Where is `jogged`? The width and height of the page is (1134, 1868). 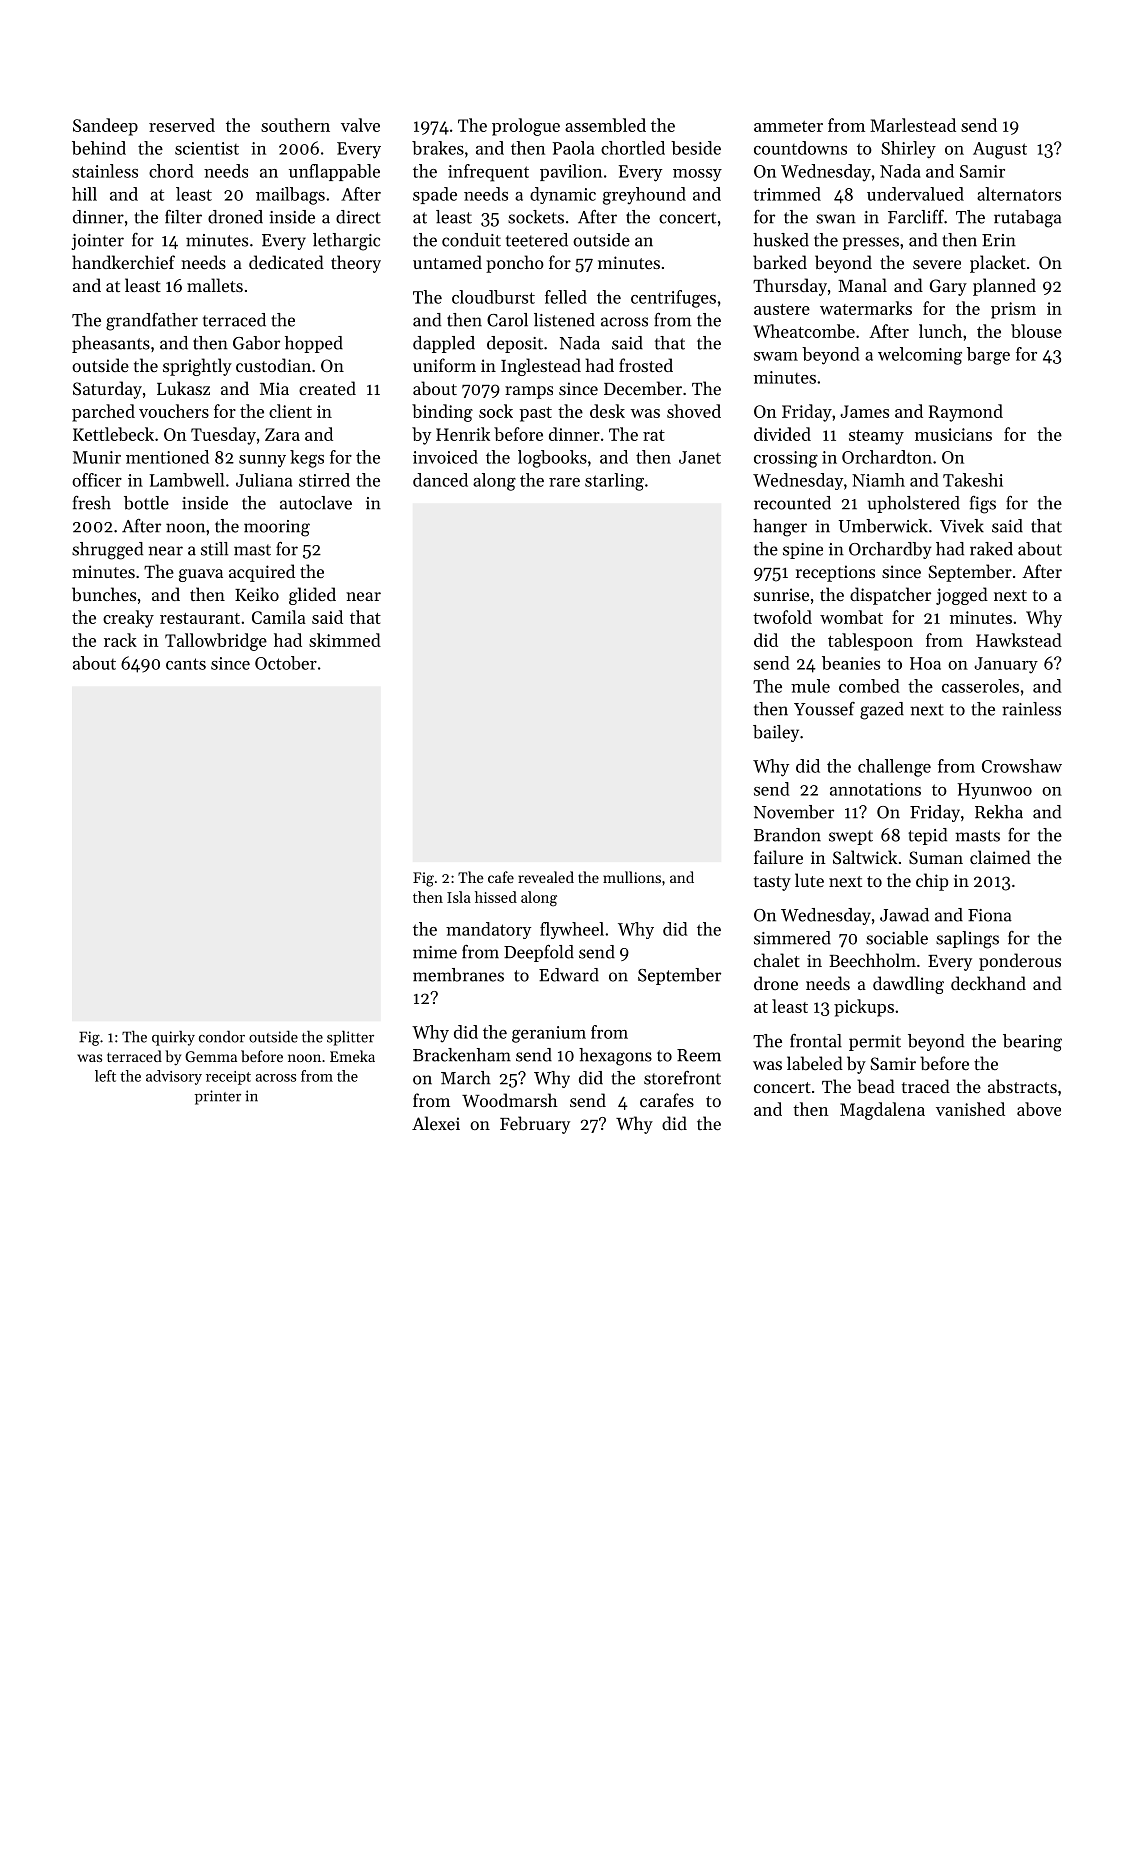
jogged is located at coordinates (962, 596).
